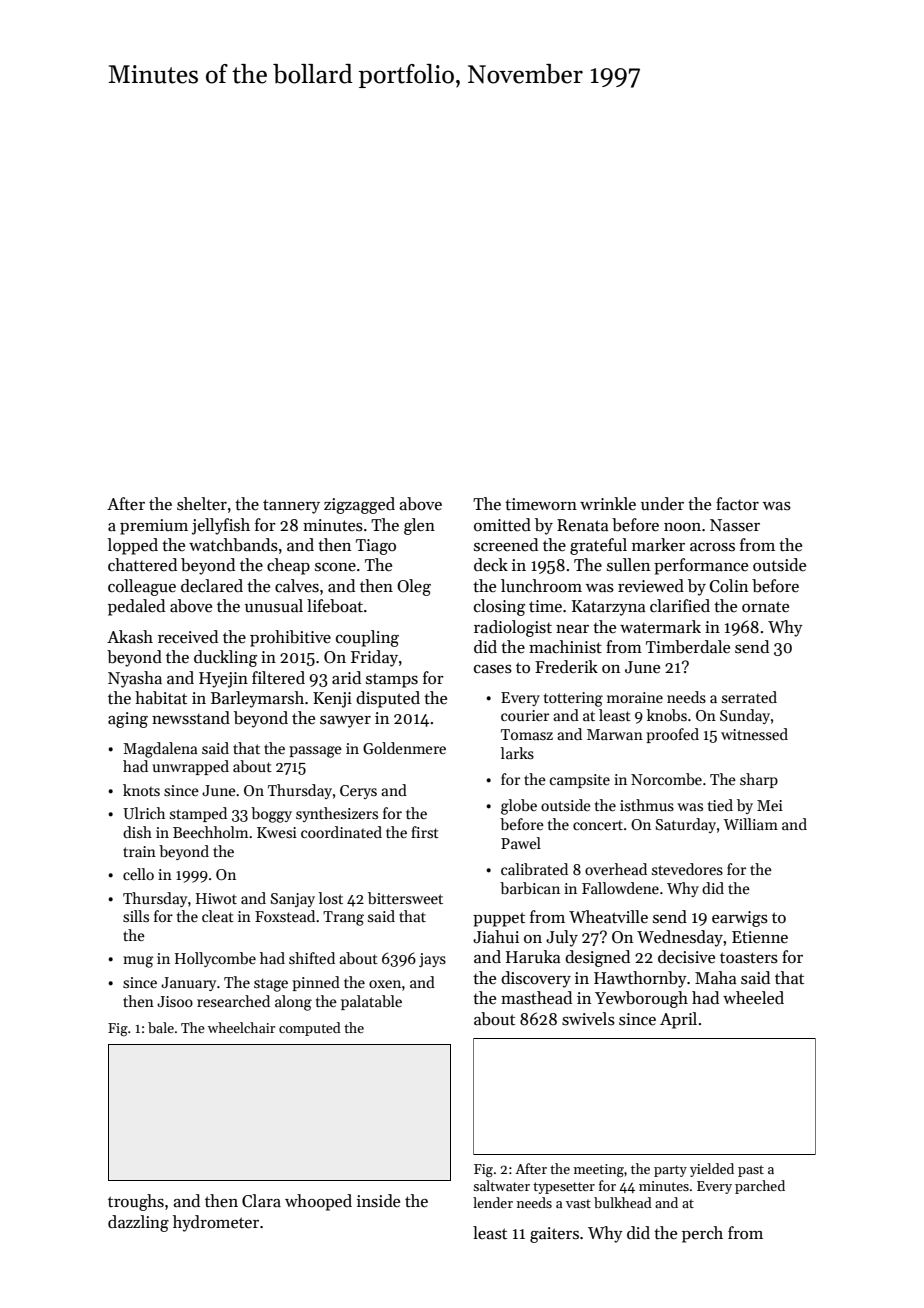  Describe the element at coordinates (672, 735) in the document. I see `proofed` at that location.
